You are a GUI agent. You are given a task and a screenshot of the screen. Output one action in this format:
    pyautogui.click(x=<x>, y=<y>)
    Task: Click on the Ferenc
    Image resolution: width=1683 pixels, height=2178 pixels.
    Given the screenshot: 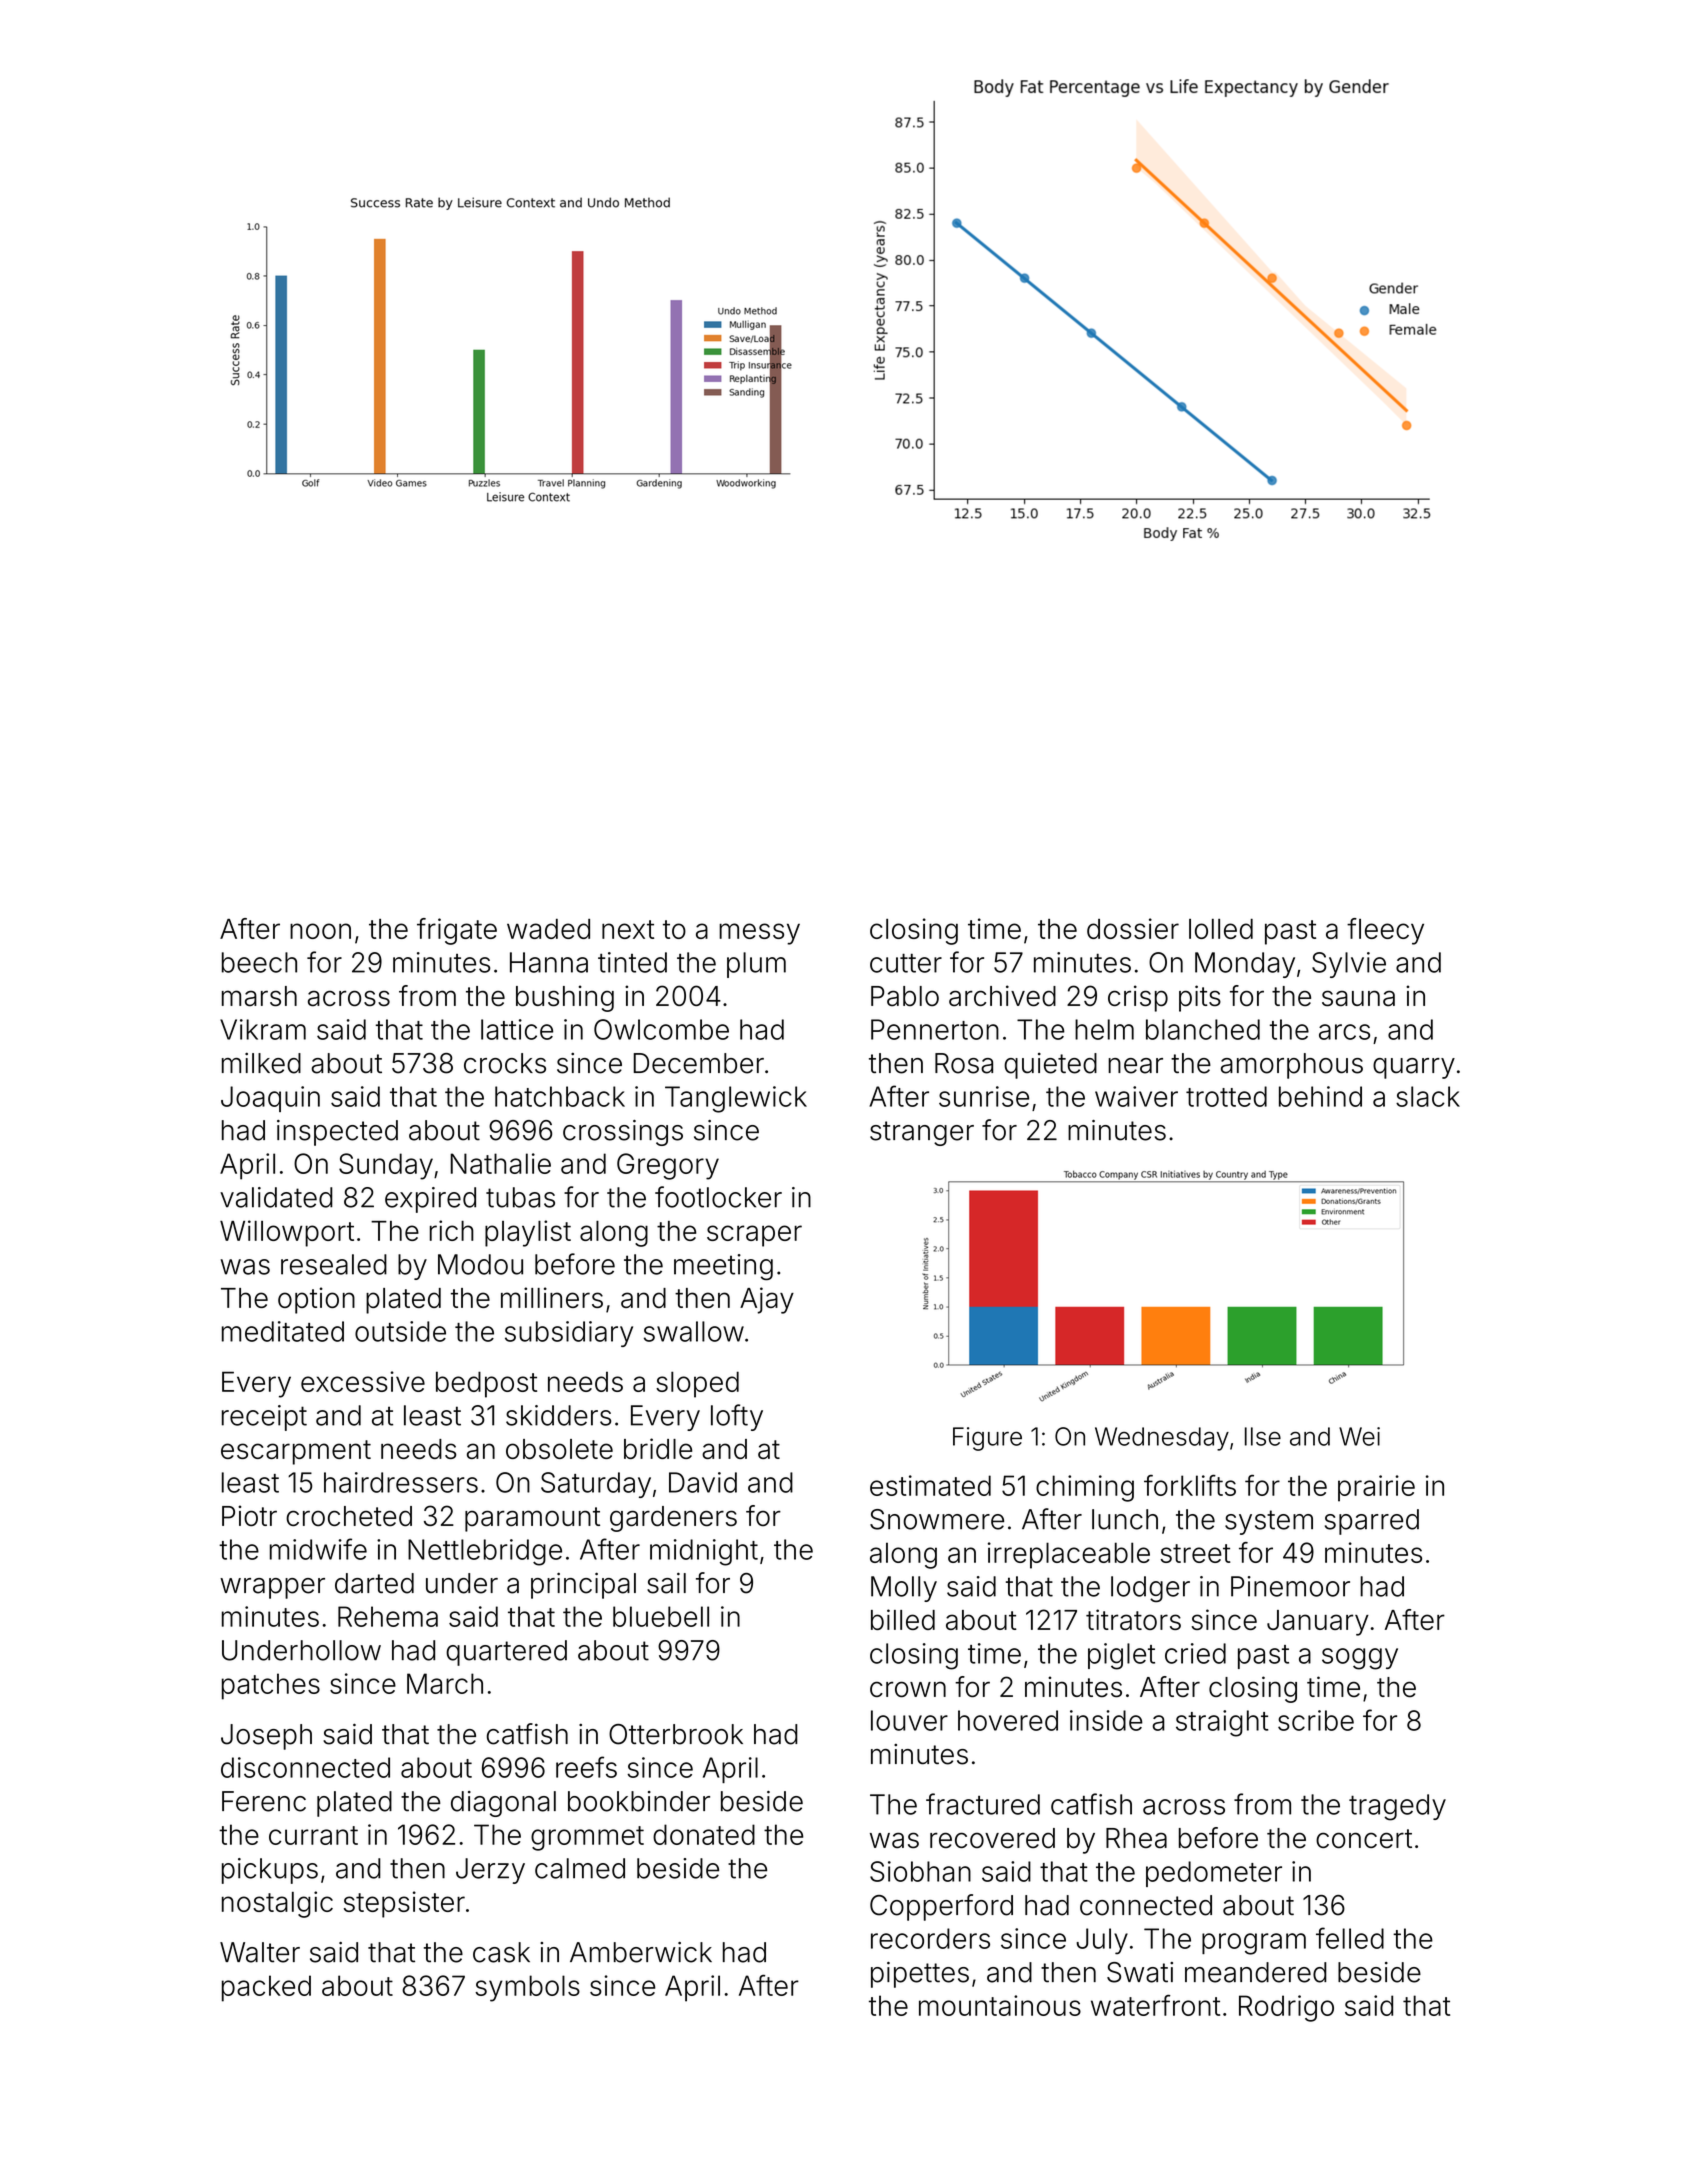 What is the action you would take?
    pyautogui.click(x=264, y=1801)
